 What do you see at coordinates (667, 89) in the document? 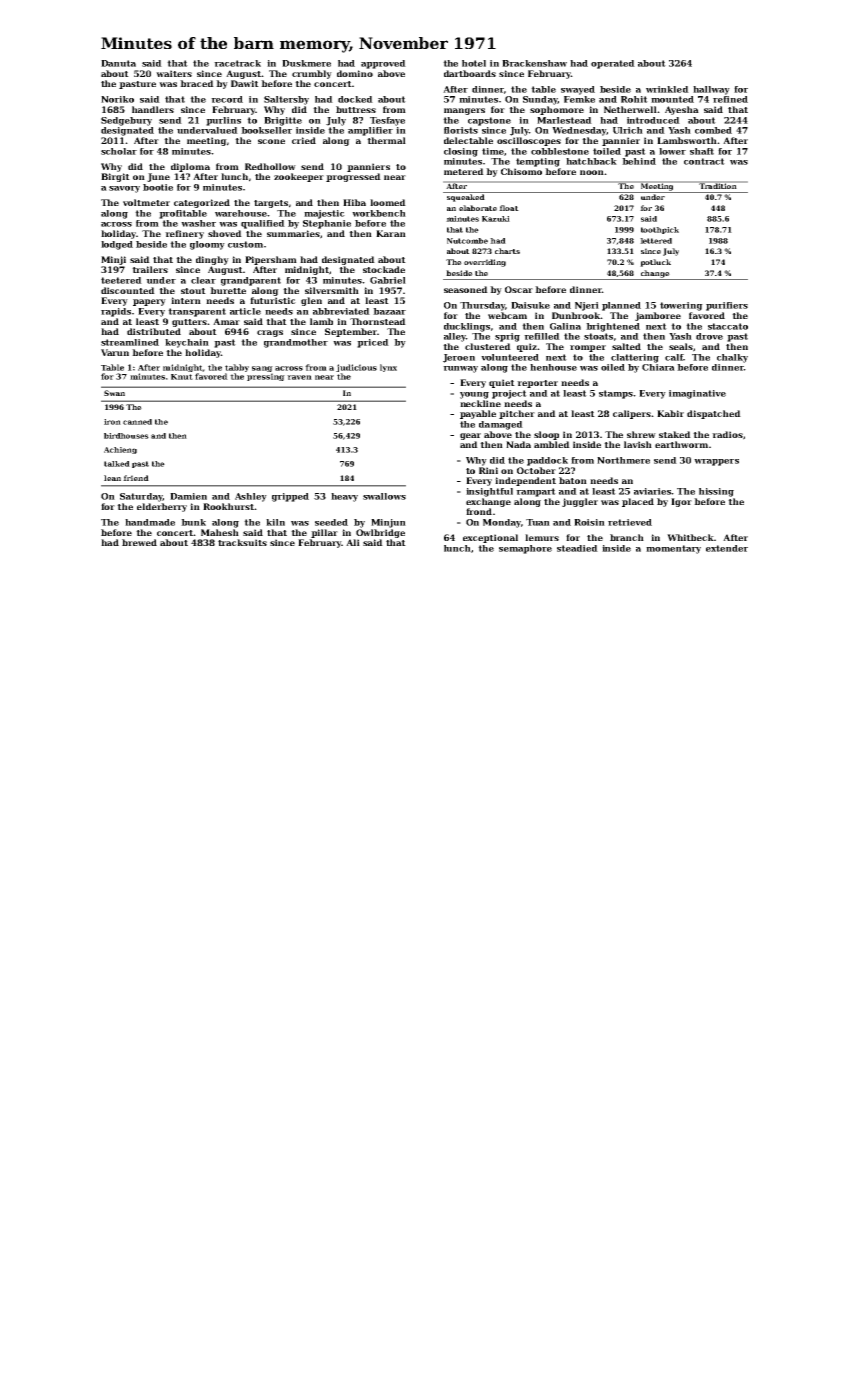
I see `wrinkled` at bounding box center [667, 89].
